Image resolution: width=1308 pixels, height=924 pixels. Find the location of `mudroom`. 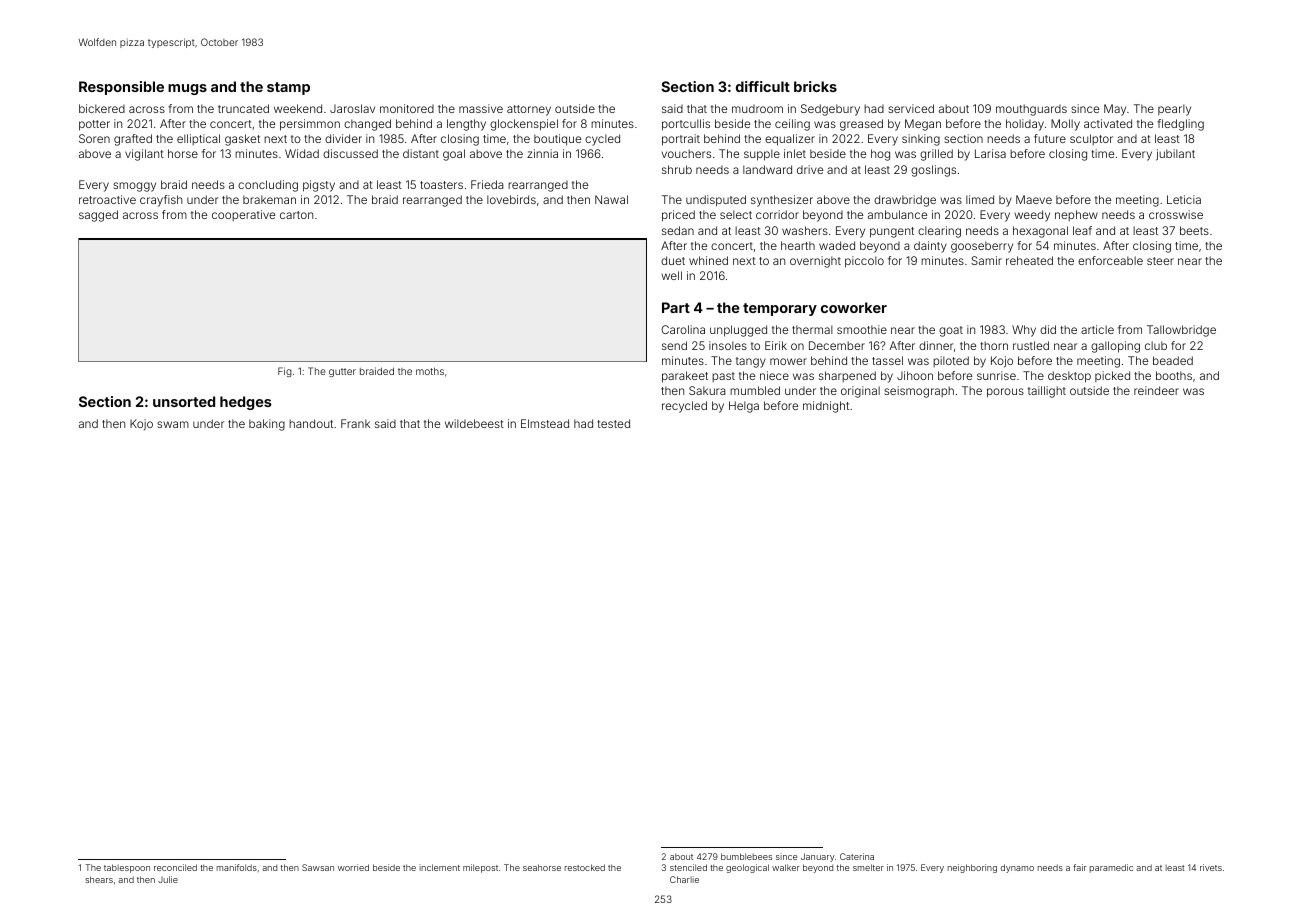

mudroom is located at coordinates (757, 109).
